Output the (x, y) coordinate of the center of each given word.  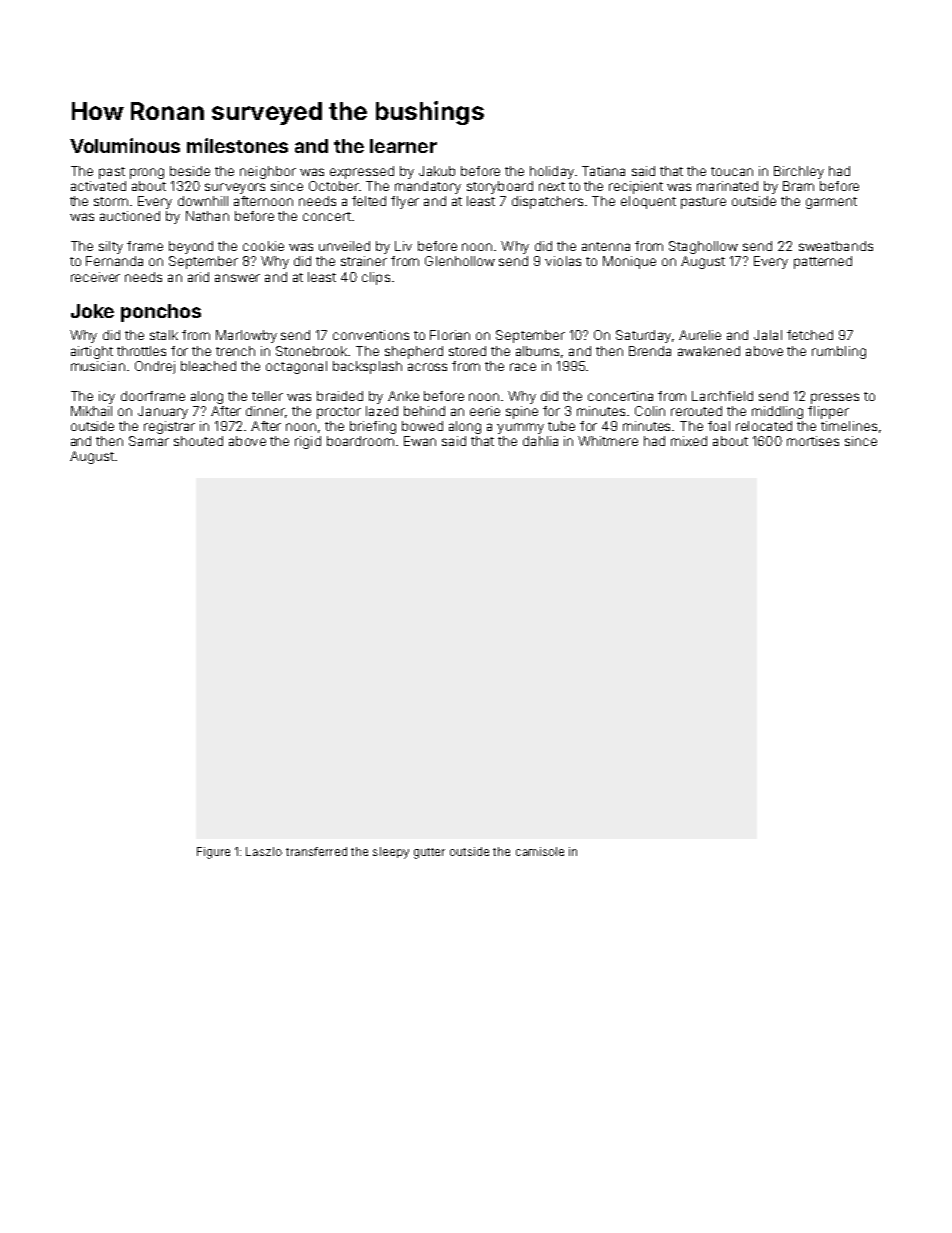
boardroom (360, 441)
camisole (540, 851)
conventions (371, 335)
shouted (198, 441)
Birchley (799, 172)
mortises (813, 441)
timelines (849, 426)
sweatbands (836, 246)
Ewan (420, 441)
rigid (308, 442)
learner (403, 146)
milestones (237, 145)
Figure (213, 853)
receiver (95, 277)
